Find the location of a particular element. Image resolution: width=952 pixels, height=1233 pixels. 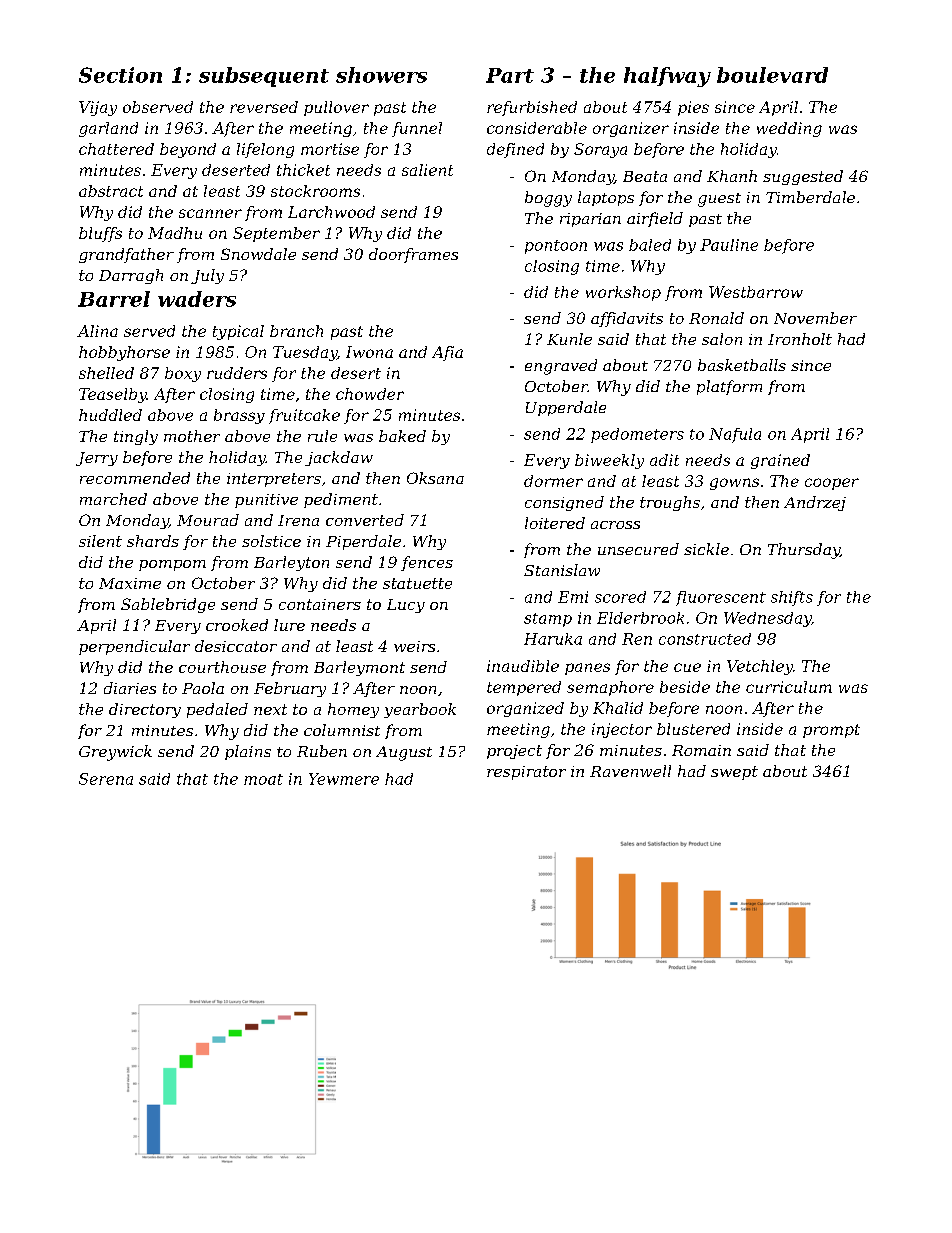

pontoon is located at coordinates (556, 247).
